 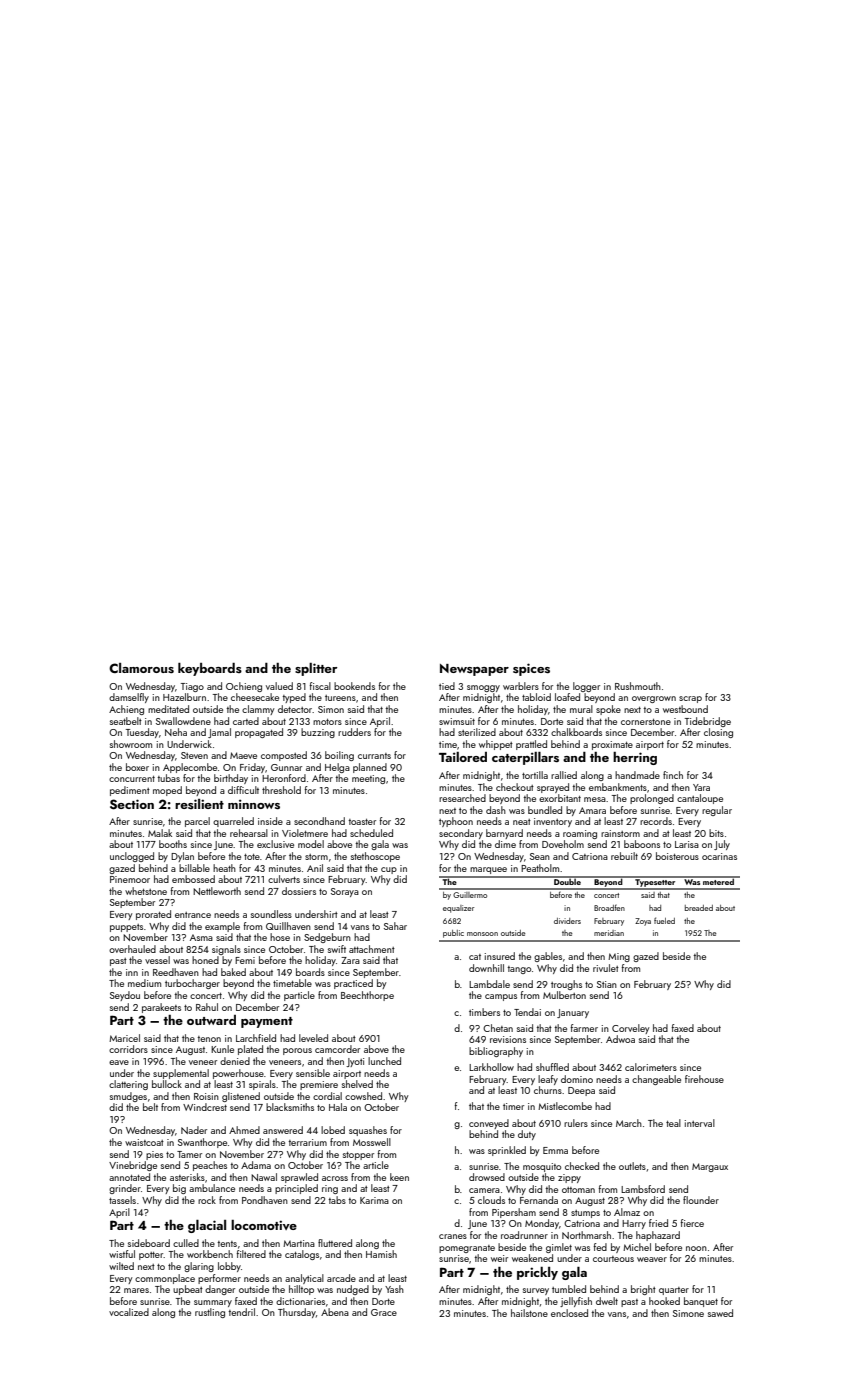 What do you see at coordinates (368, 779) in the page?
I see `meeting` at bounding box center [368, 779].
